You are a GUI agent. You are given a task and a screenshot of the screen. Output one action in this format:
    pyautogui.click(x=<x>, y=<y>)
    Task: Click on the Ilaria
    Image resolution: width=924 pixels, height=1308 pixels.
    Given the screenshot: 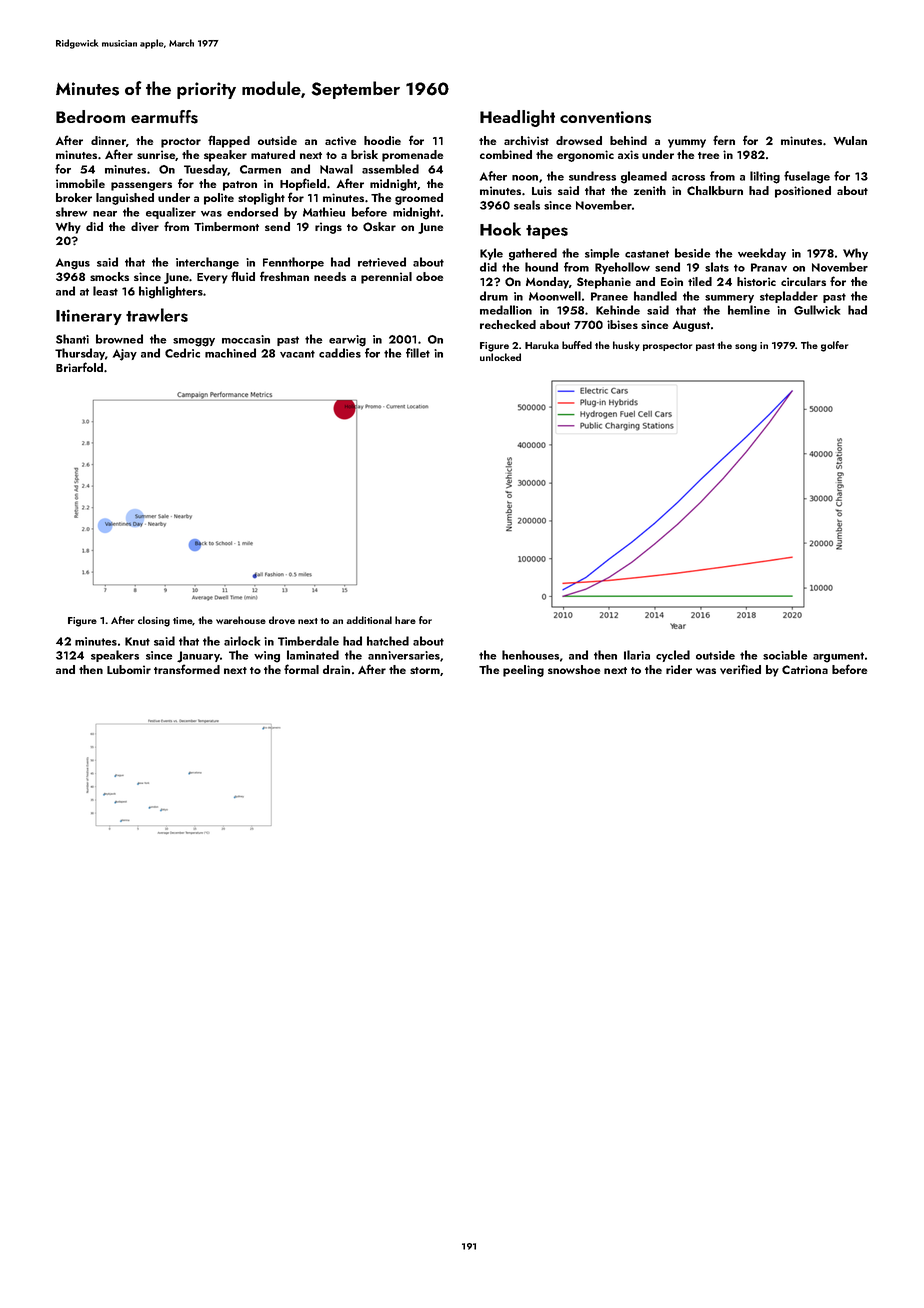 What is the action you would take?
    pyautogui.click(x=637, y=655)
